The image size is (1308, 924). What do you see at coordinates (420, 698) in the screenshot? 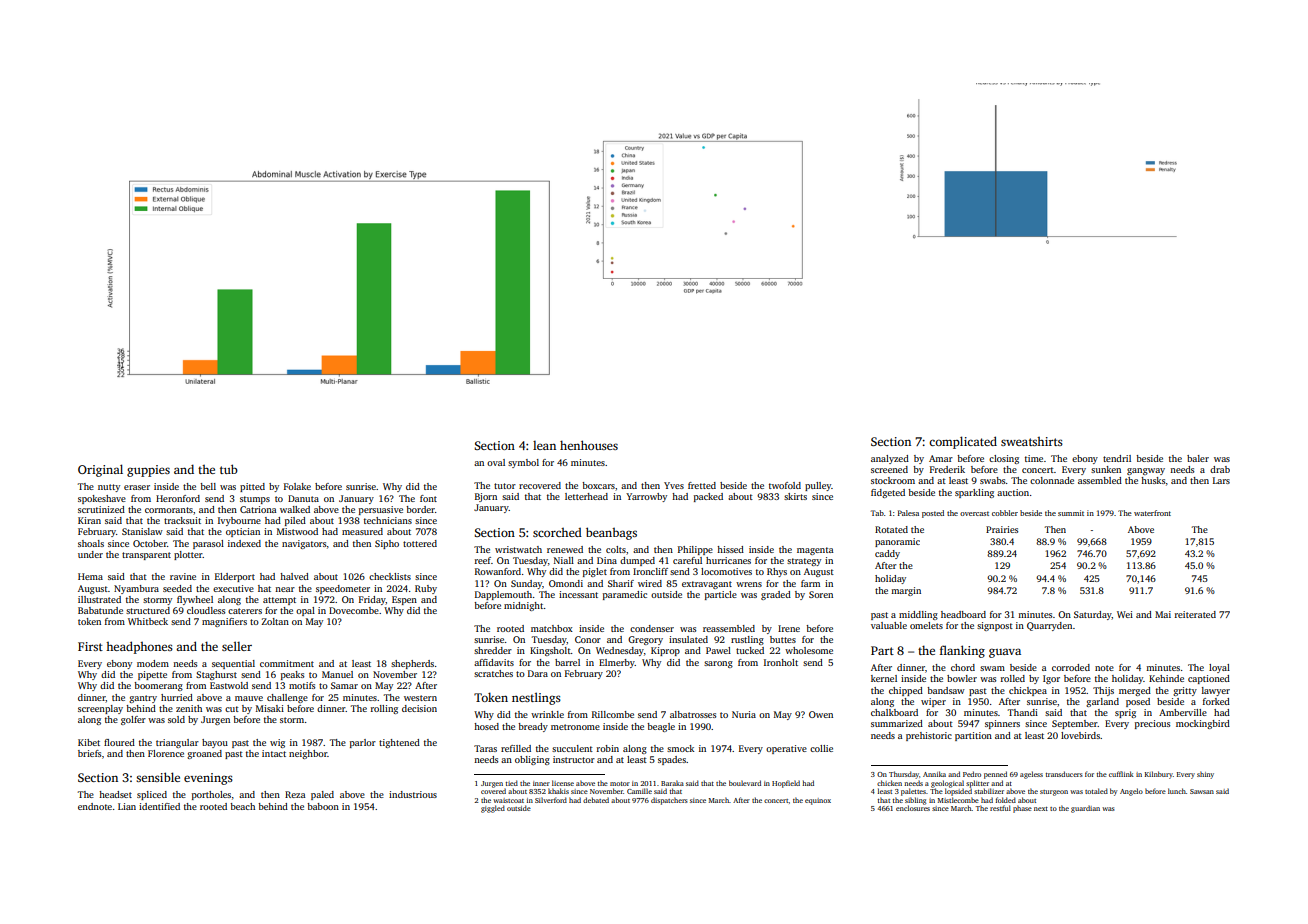
I see `western` at bounding box center [420, 698].
